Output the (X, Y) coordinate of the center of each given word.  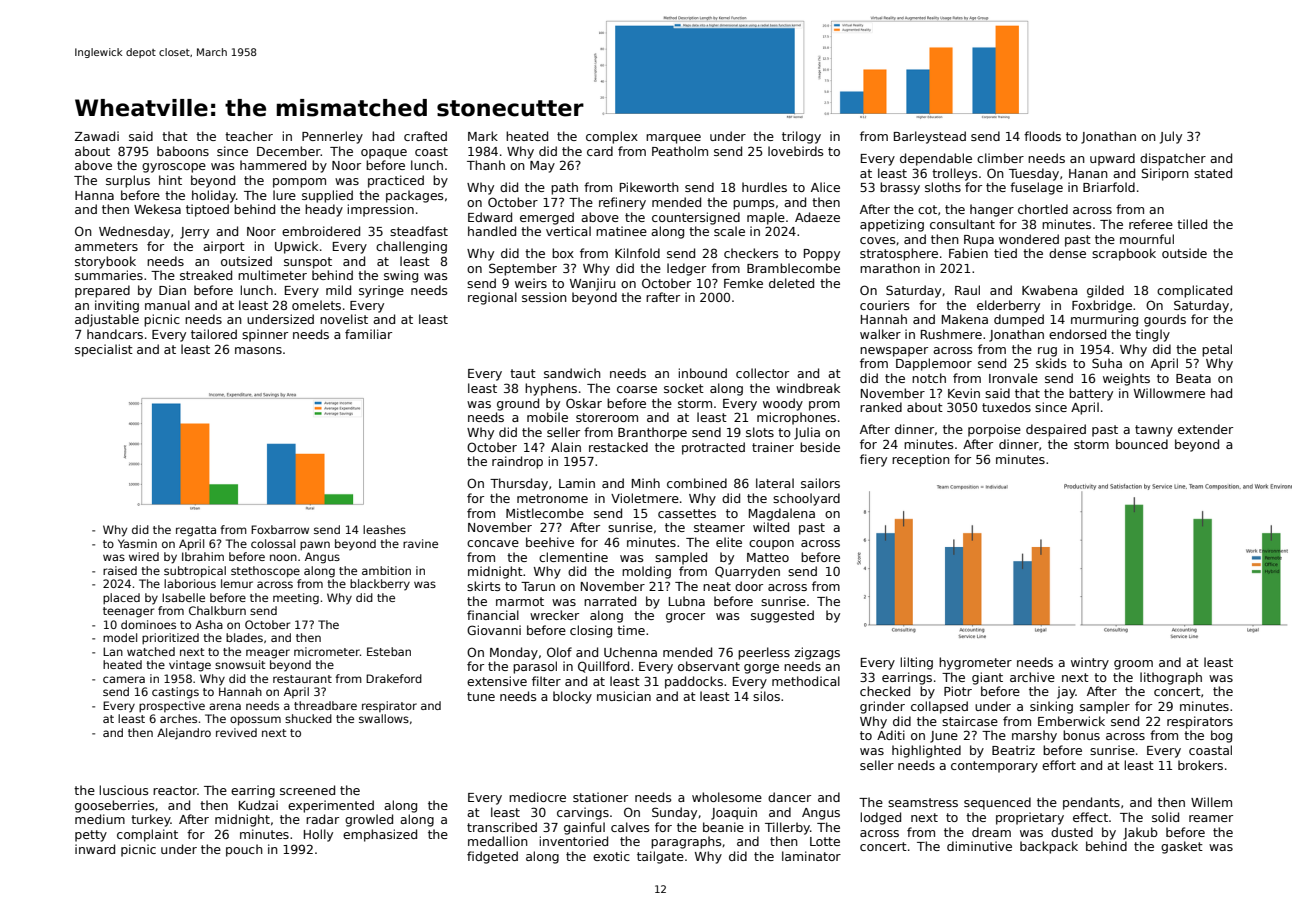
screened (307, 790)
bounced (1142, 444)
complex (612, 137)
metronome (552, 498)
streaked (206, 275)
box (563, 253)
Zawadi (97, 136)
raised (120, 570)
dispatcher (1173, 159)
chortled (1043, 209)
